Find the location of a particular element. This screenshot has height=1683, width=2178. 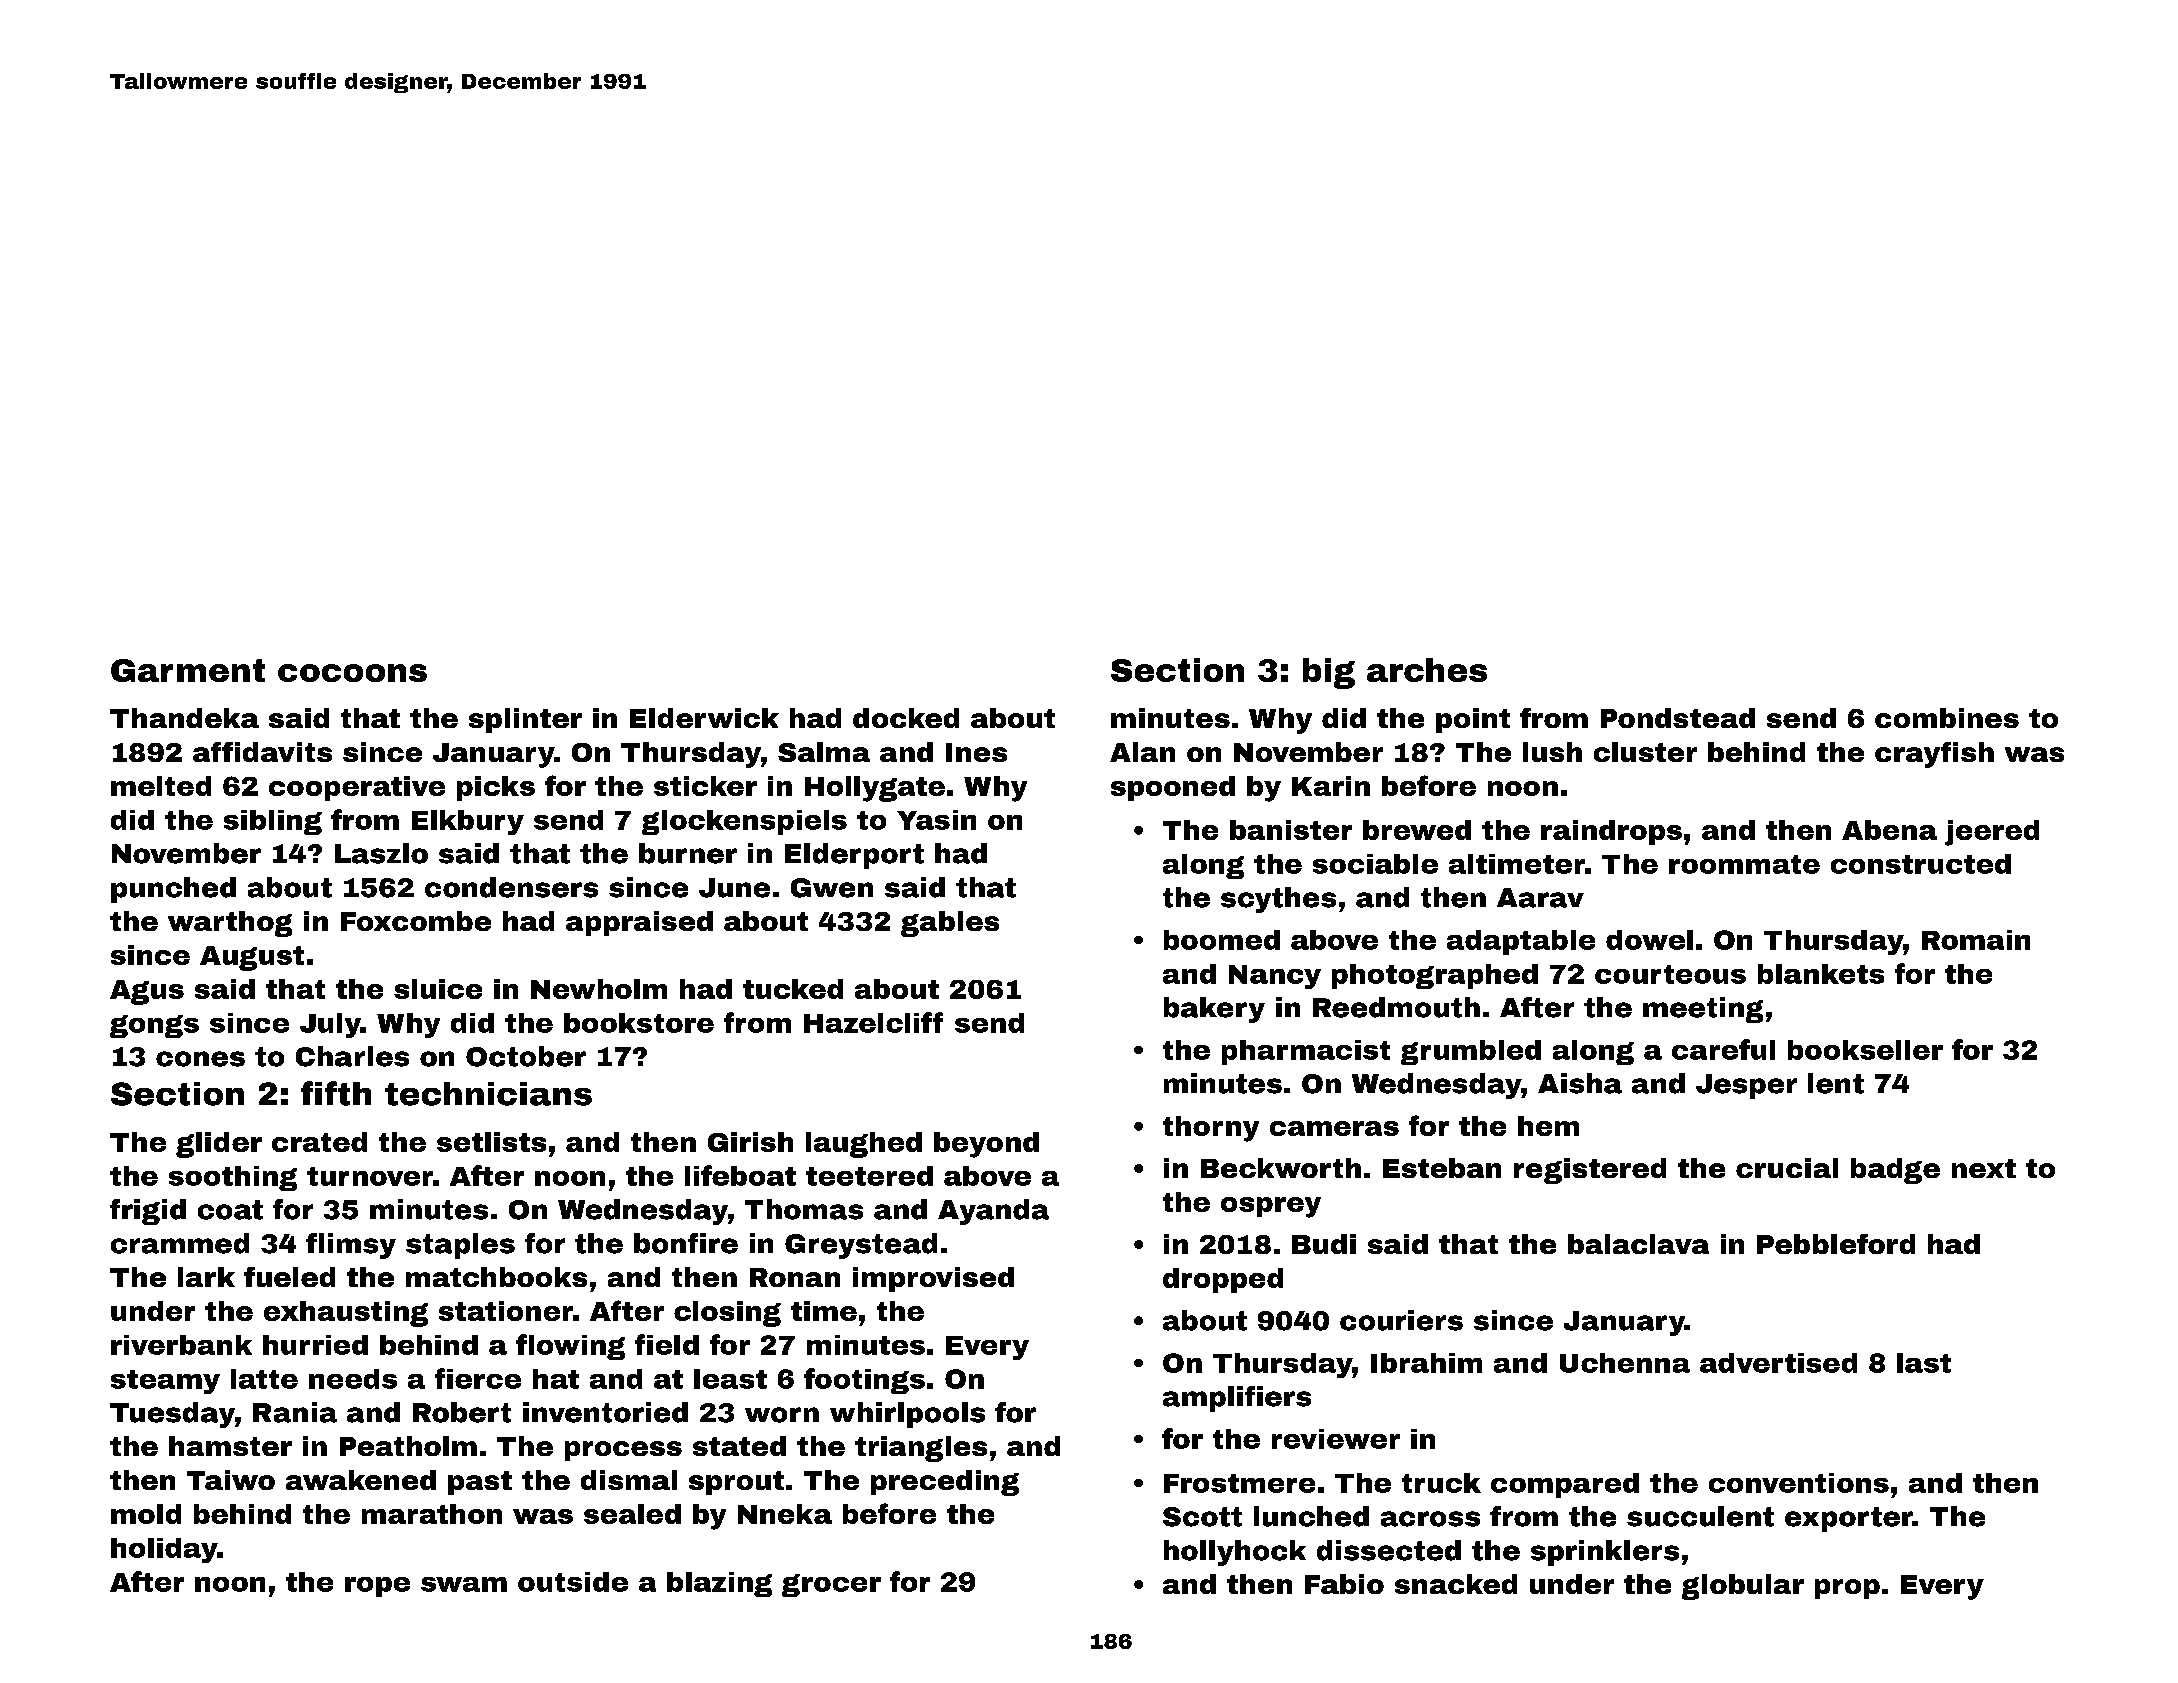

footings is located at coordinates (864, 1381).
